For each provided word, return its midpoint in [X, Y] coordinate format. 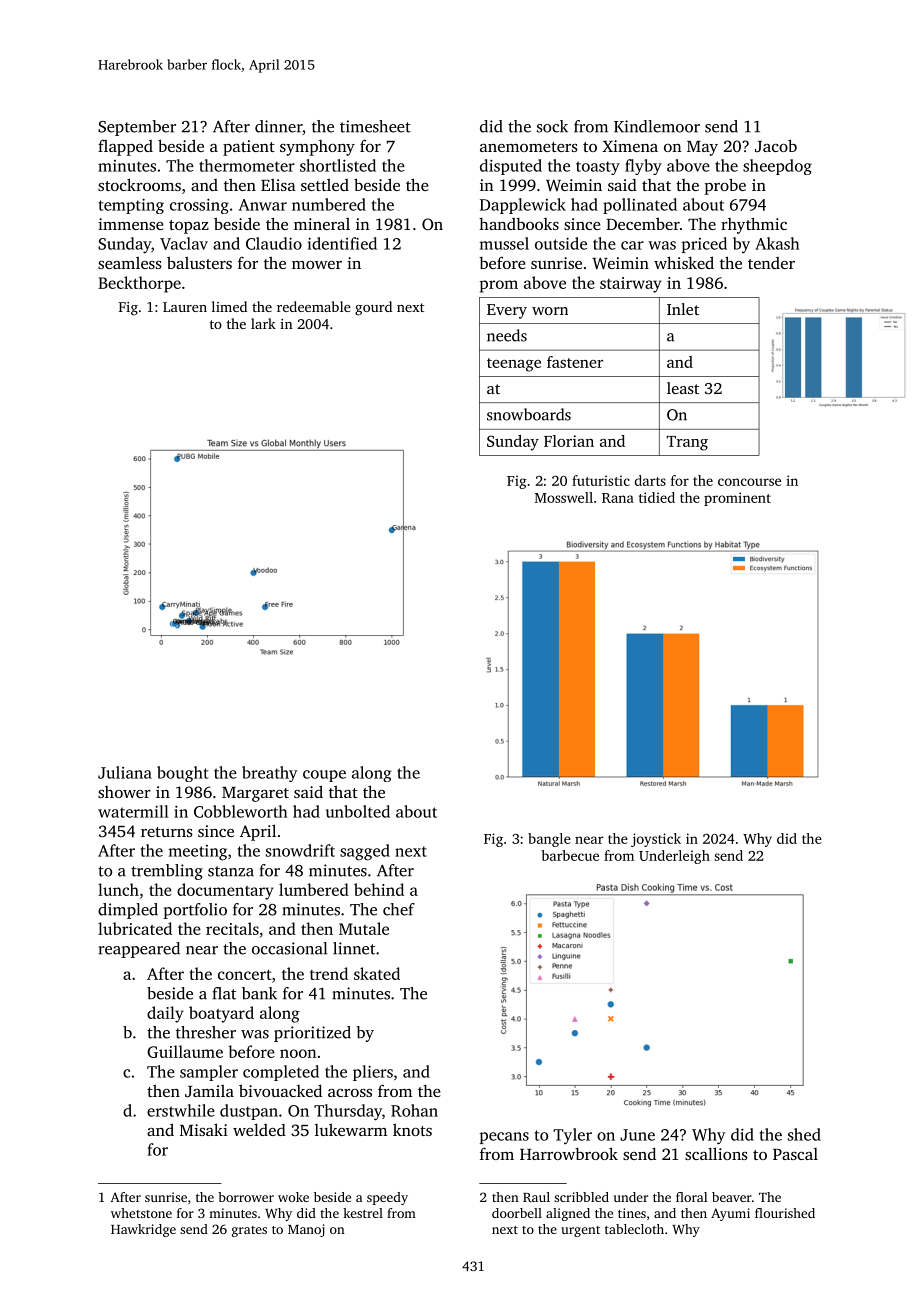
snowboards [529, 414]
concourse [749, 482]
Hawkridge [143, 1230]
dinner [278, 126]
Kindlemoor [657, 126]
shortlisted [338, 165]
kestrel [363, 1213]
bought [182, 774]
